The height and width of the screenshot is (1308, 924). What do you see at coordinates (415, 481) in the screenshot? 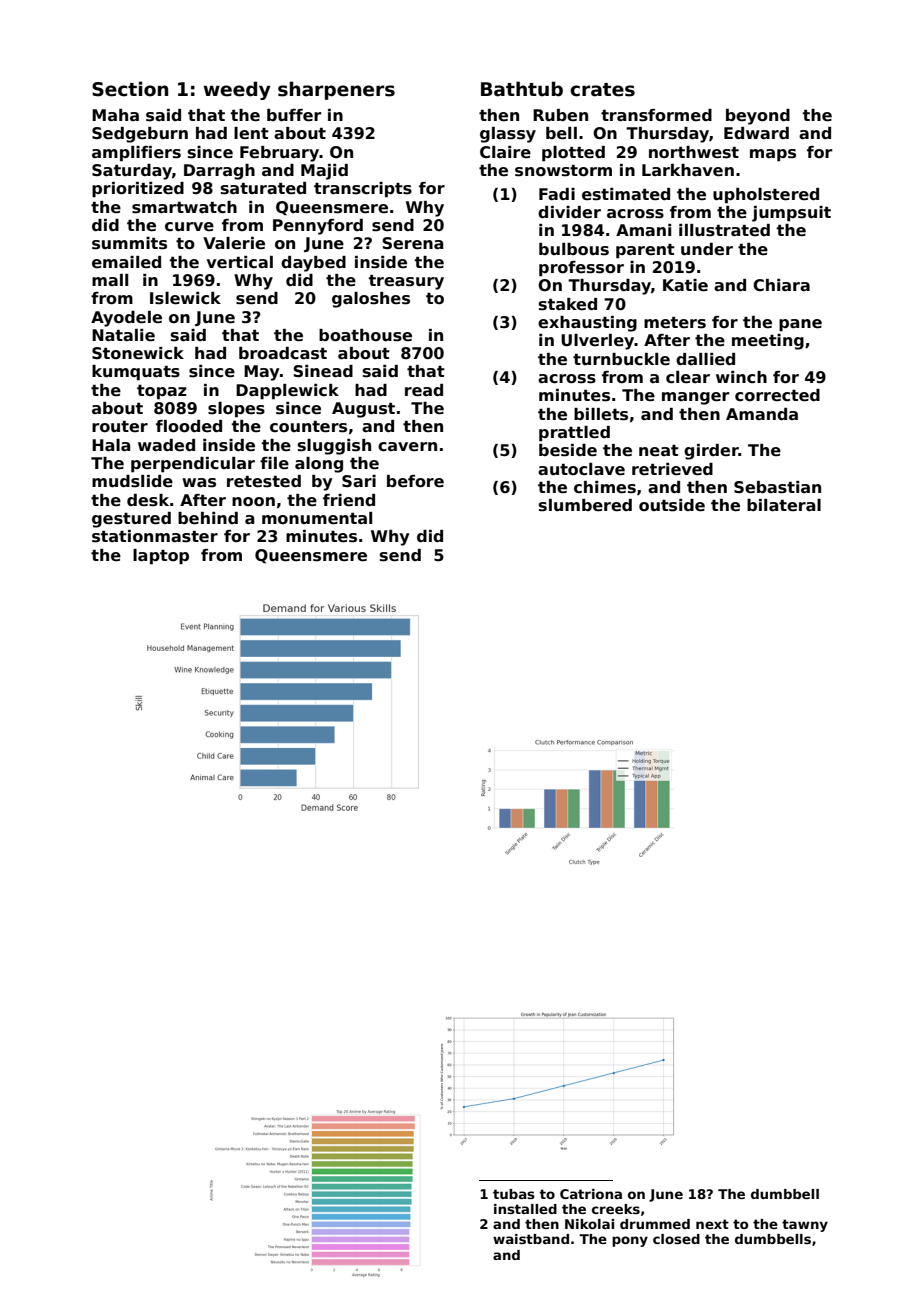
I see `before` at bounding box center [415, 481].
